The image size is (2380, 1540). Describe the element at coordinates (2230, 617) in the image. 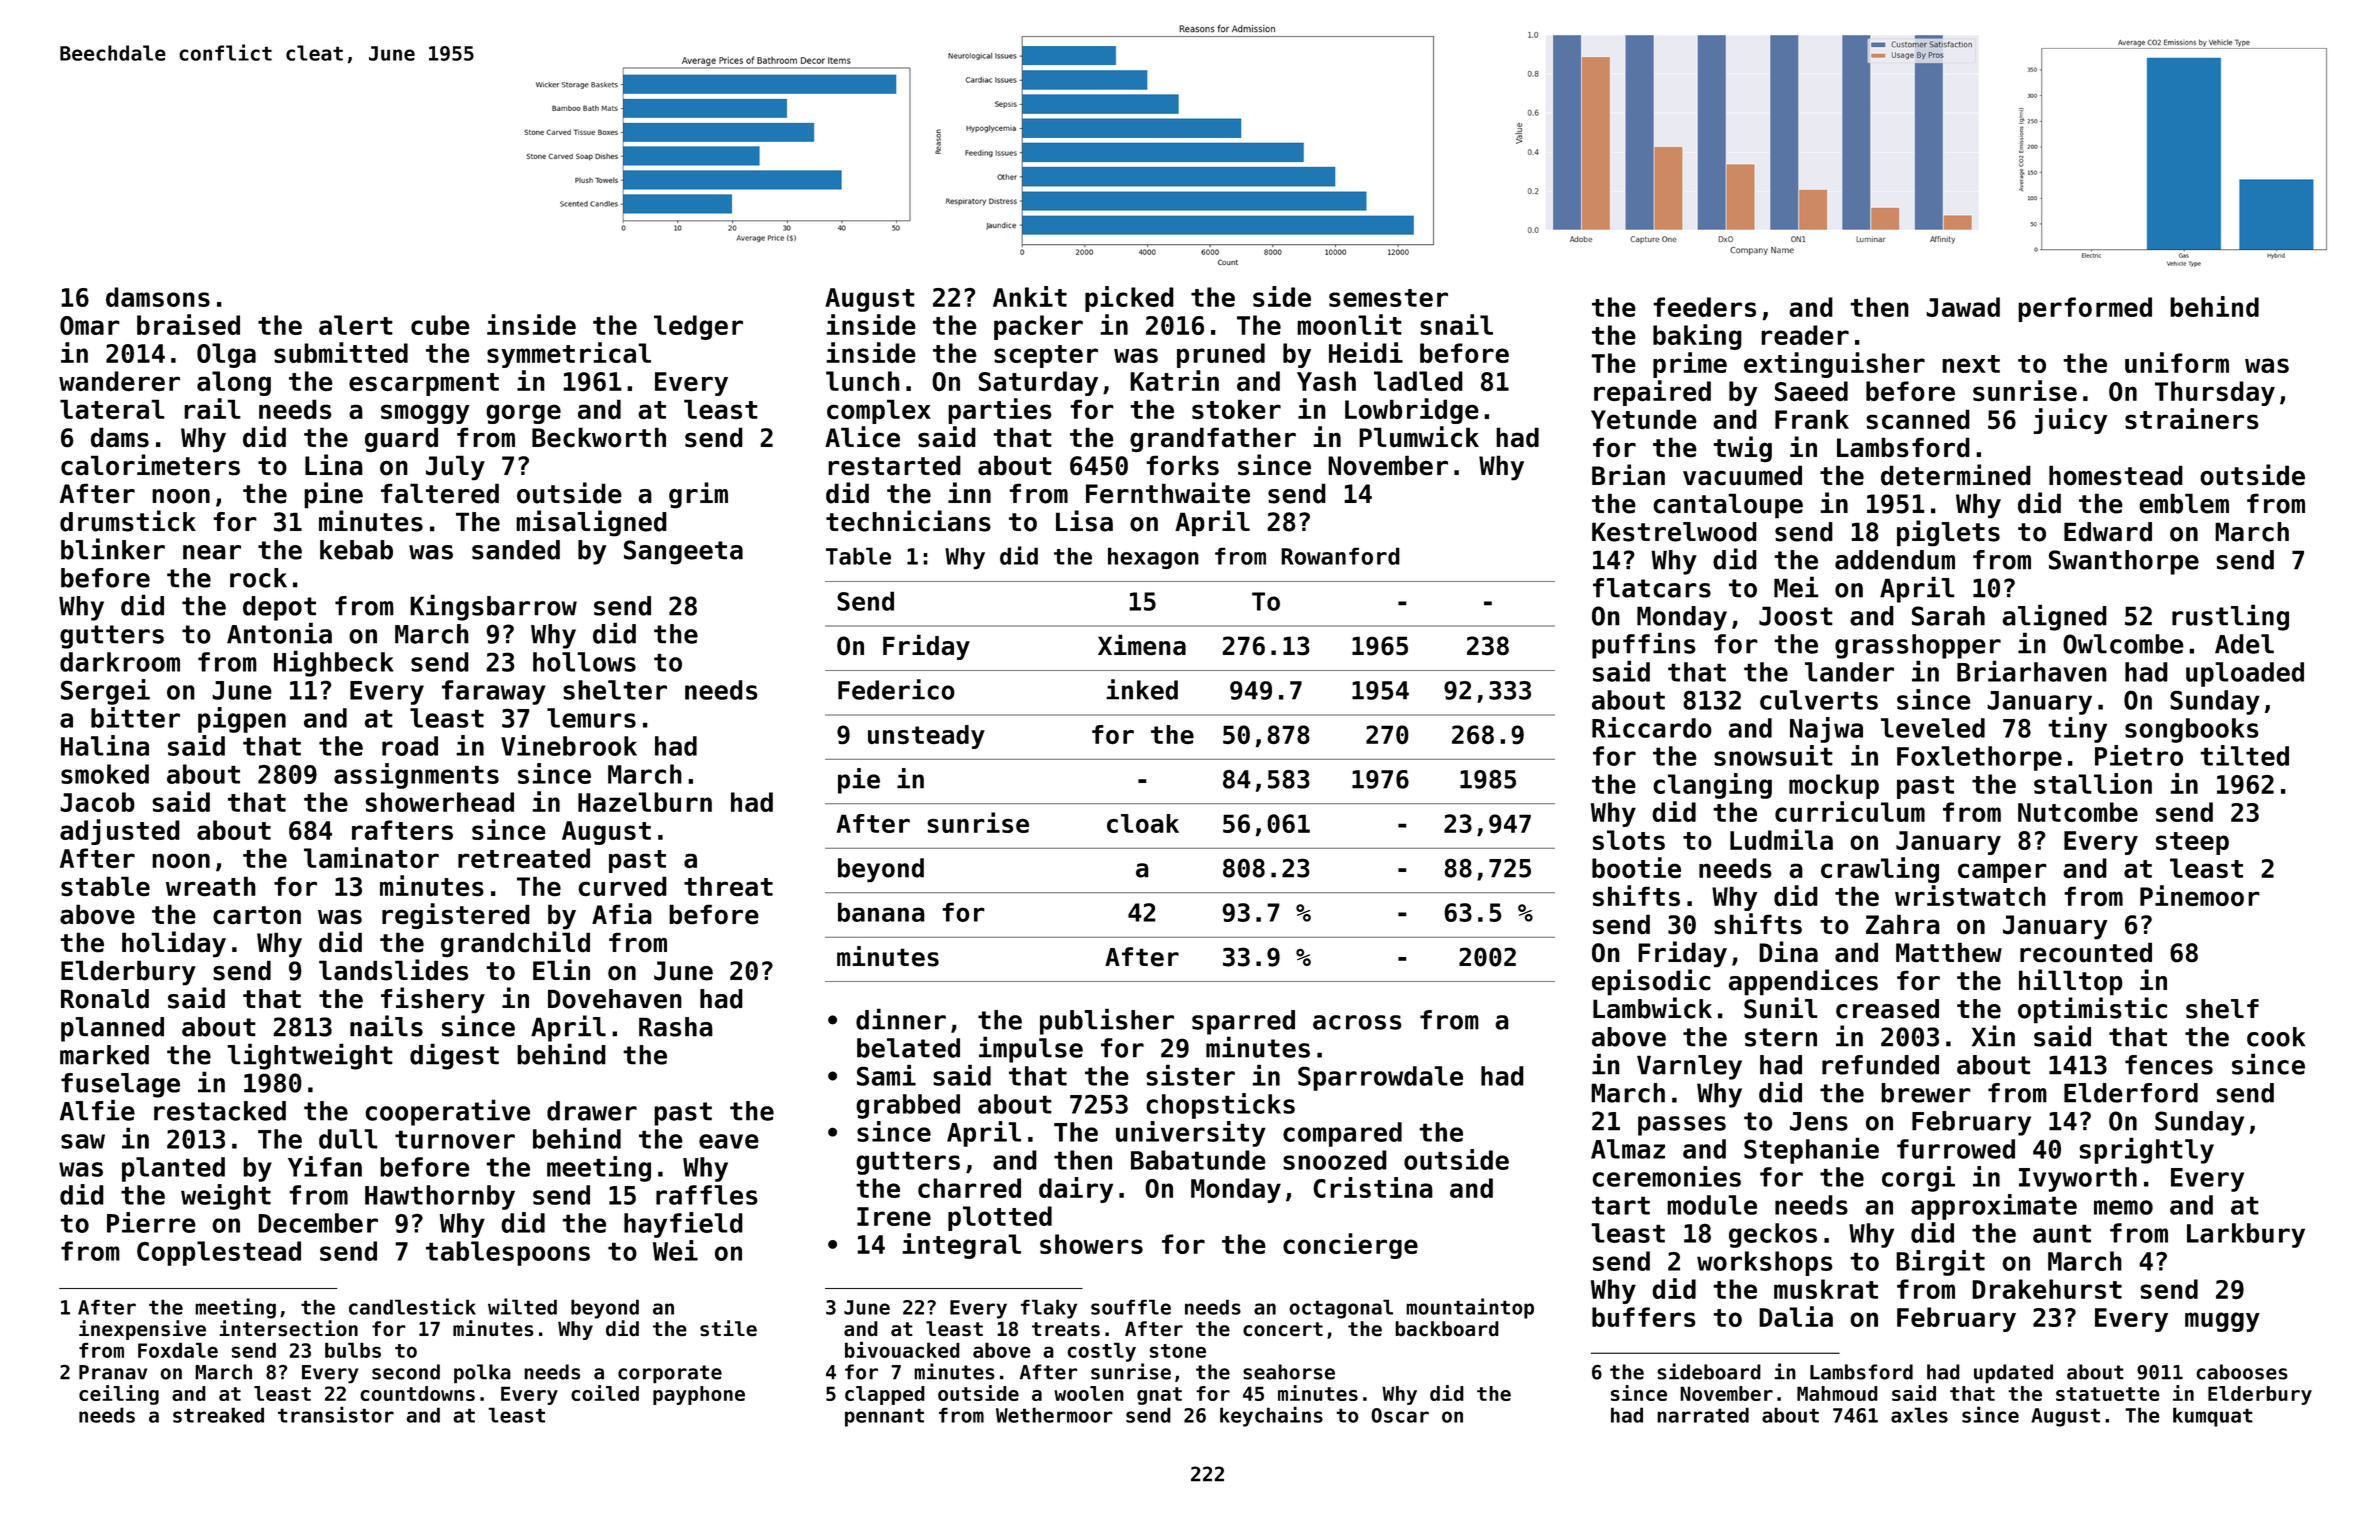

I see `rustling` at that location.
